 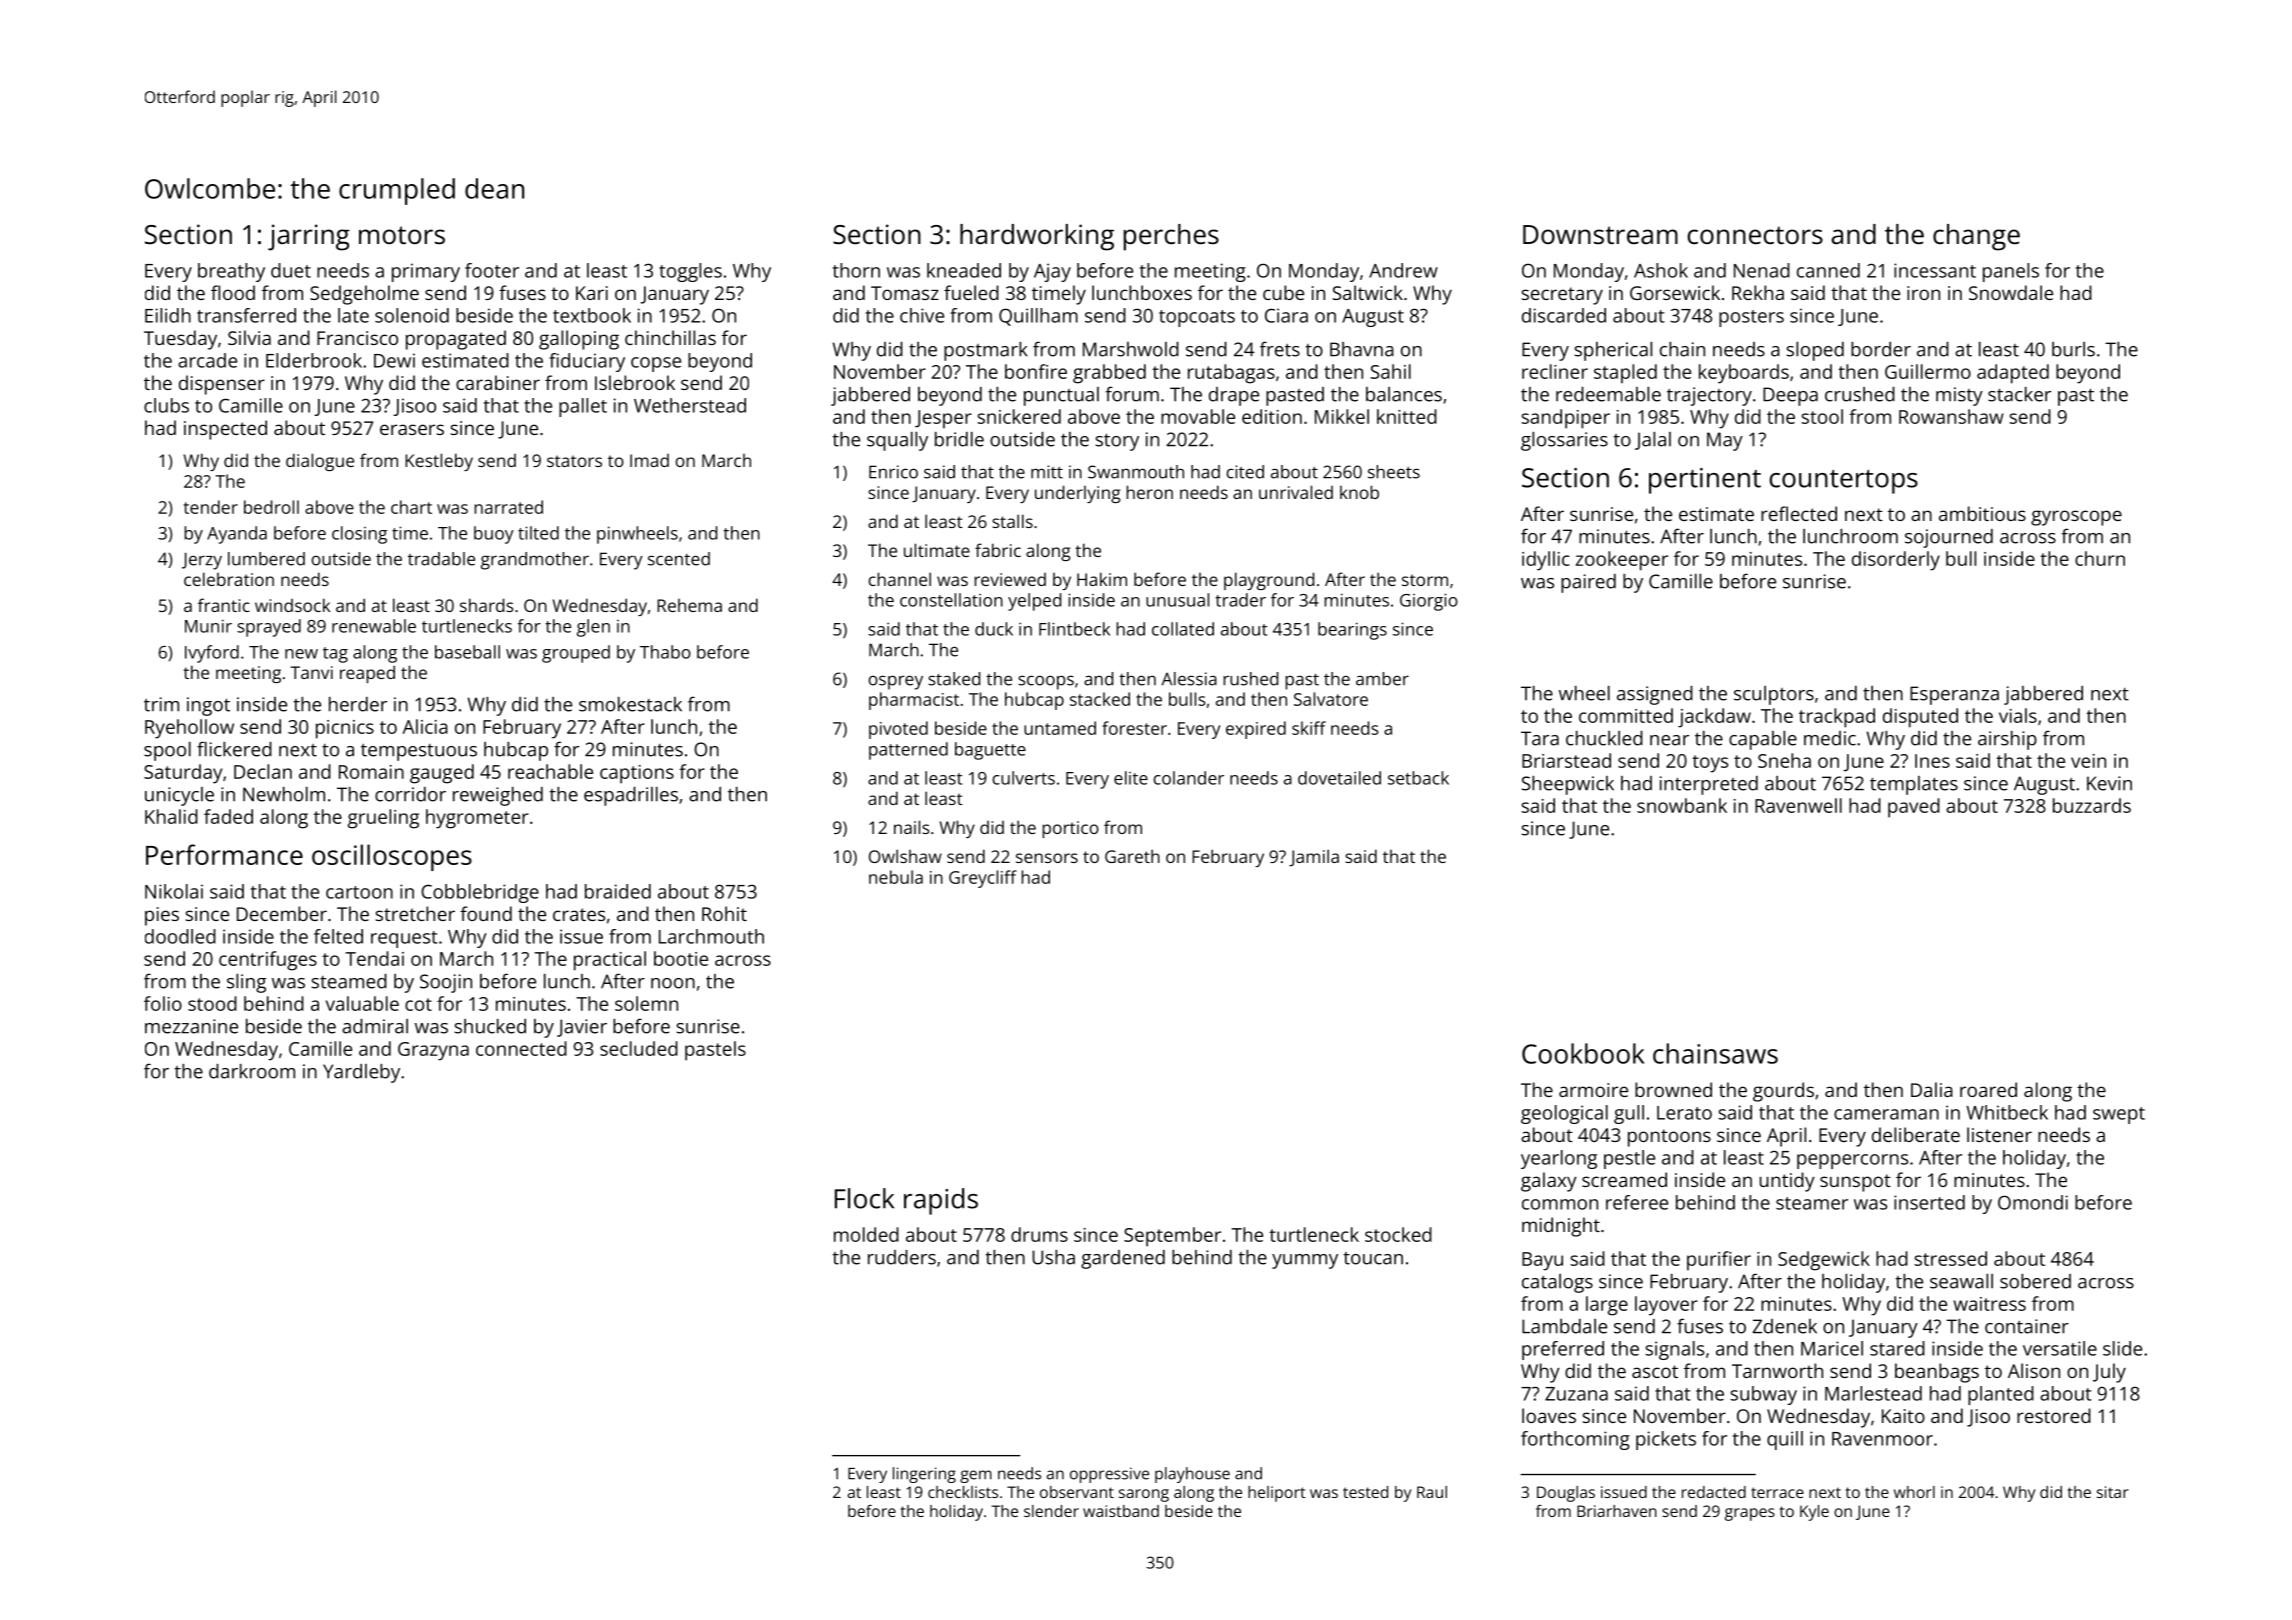 What do you see at coordinates (902, 1257) in the screenshot?
I see `rudders` at bounding box center [902, 1257].
